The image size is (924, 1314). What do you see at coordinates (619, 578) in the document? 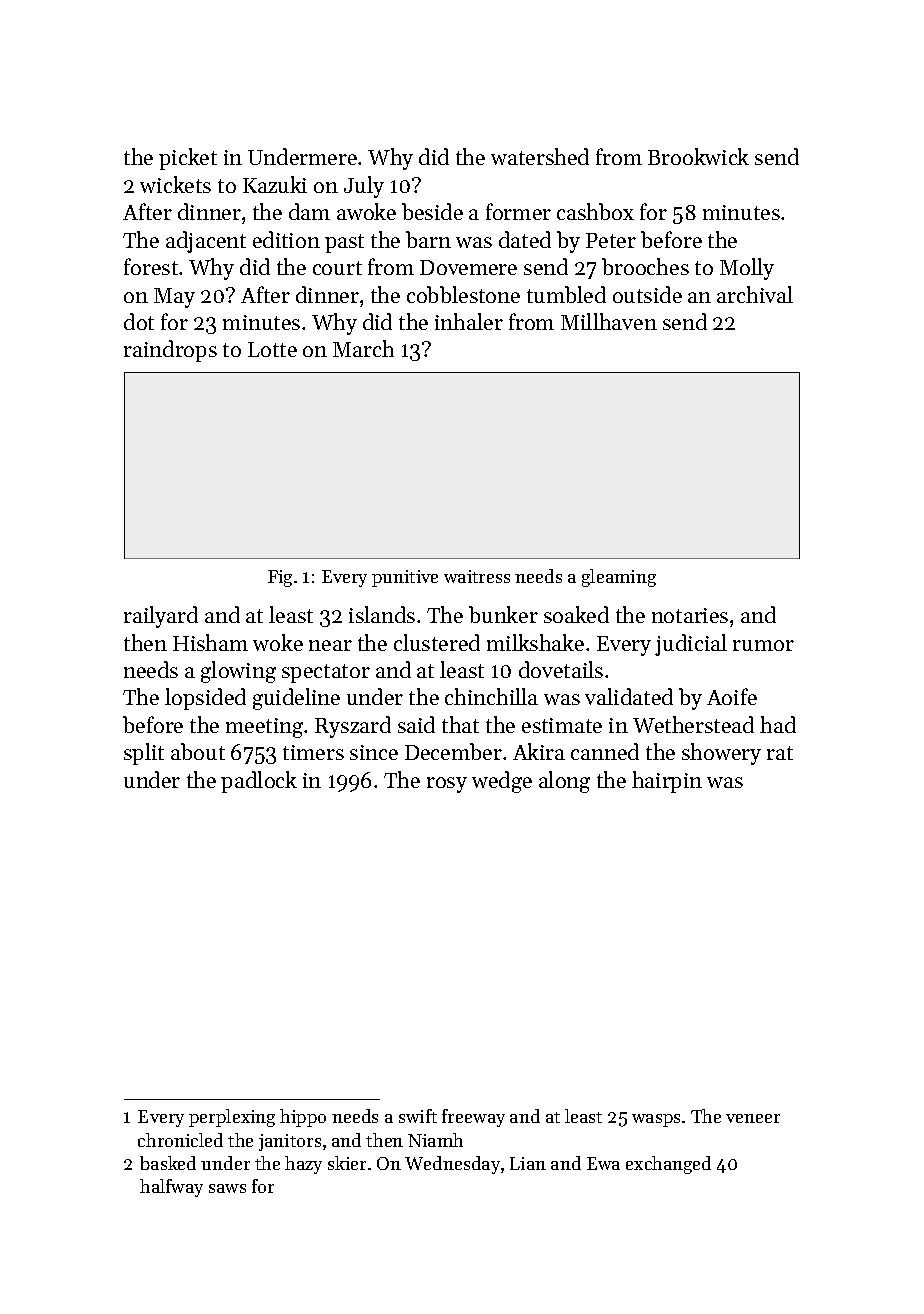
I see `gleaming` at bounding box center [619, 578].
